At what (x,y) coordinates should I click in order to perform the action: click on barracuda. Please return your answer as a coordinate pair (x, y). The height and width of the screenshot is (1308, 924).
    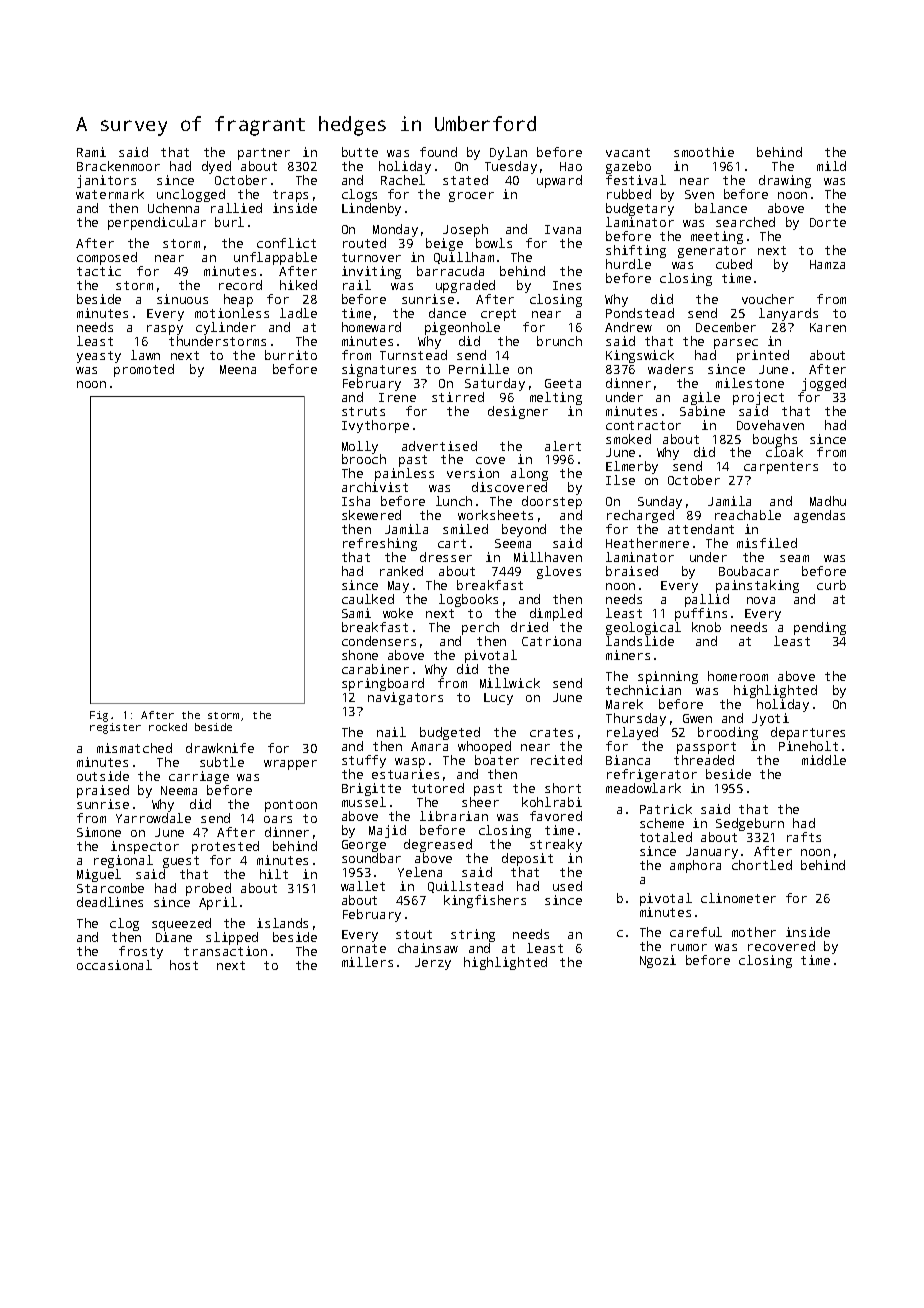
    Looking at the image, I should click on (450, 271).
